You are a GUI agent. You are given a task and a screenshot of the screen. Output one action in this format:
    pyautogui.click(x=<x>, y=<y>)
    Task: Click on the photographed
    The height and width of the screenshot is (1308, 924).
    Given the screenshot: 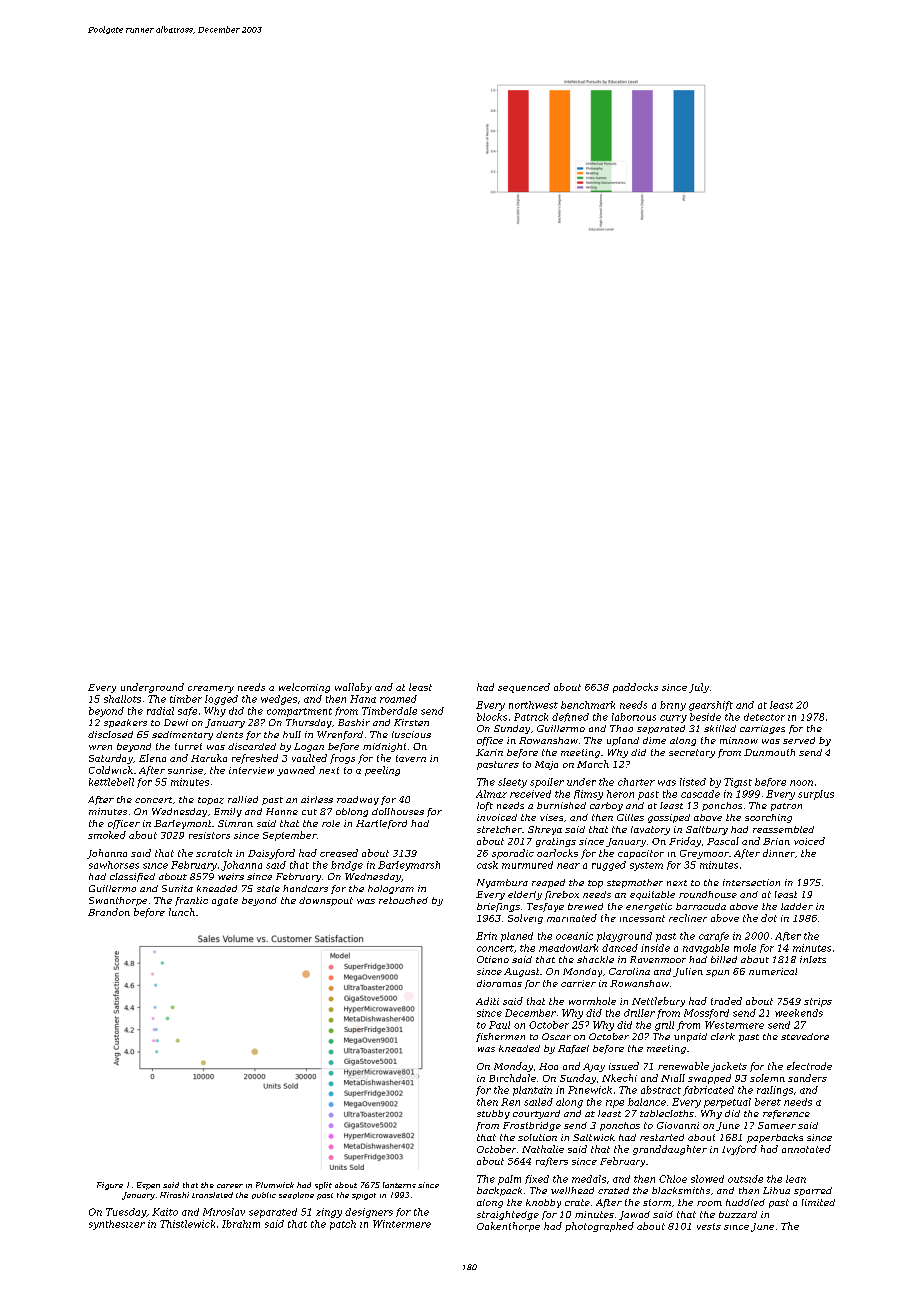 What is the action you would take?
    pyautogui.click(x=599, y=1227)
